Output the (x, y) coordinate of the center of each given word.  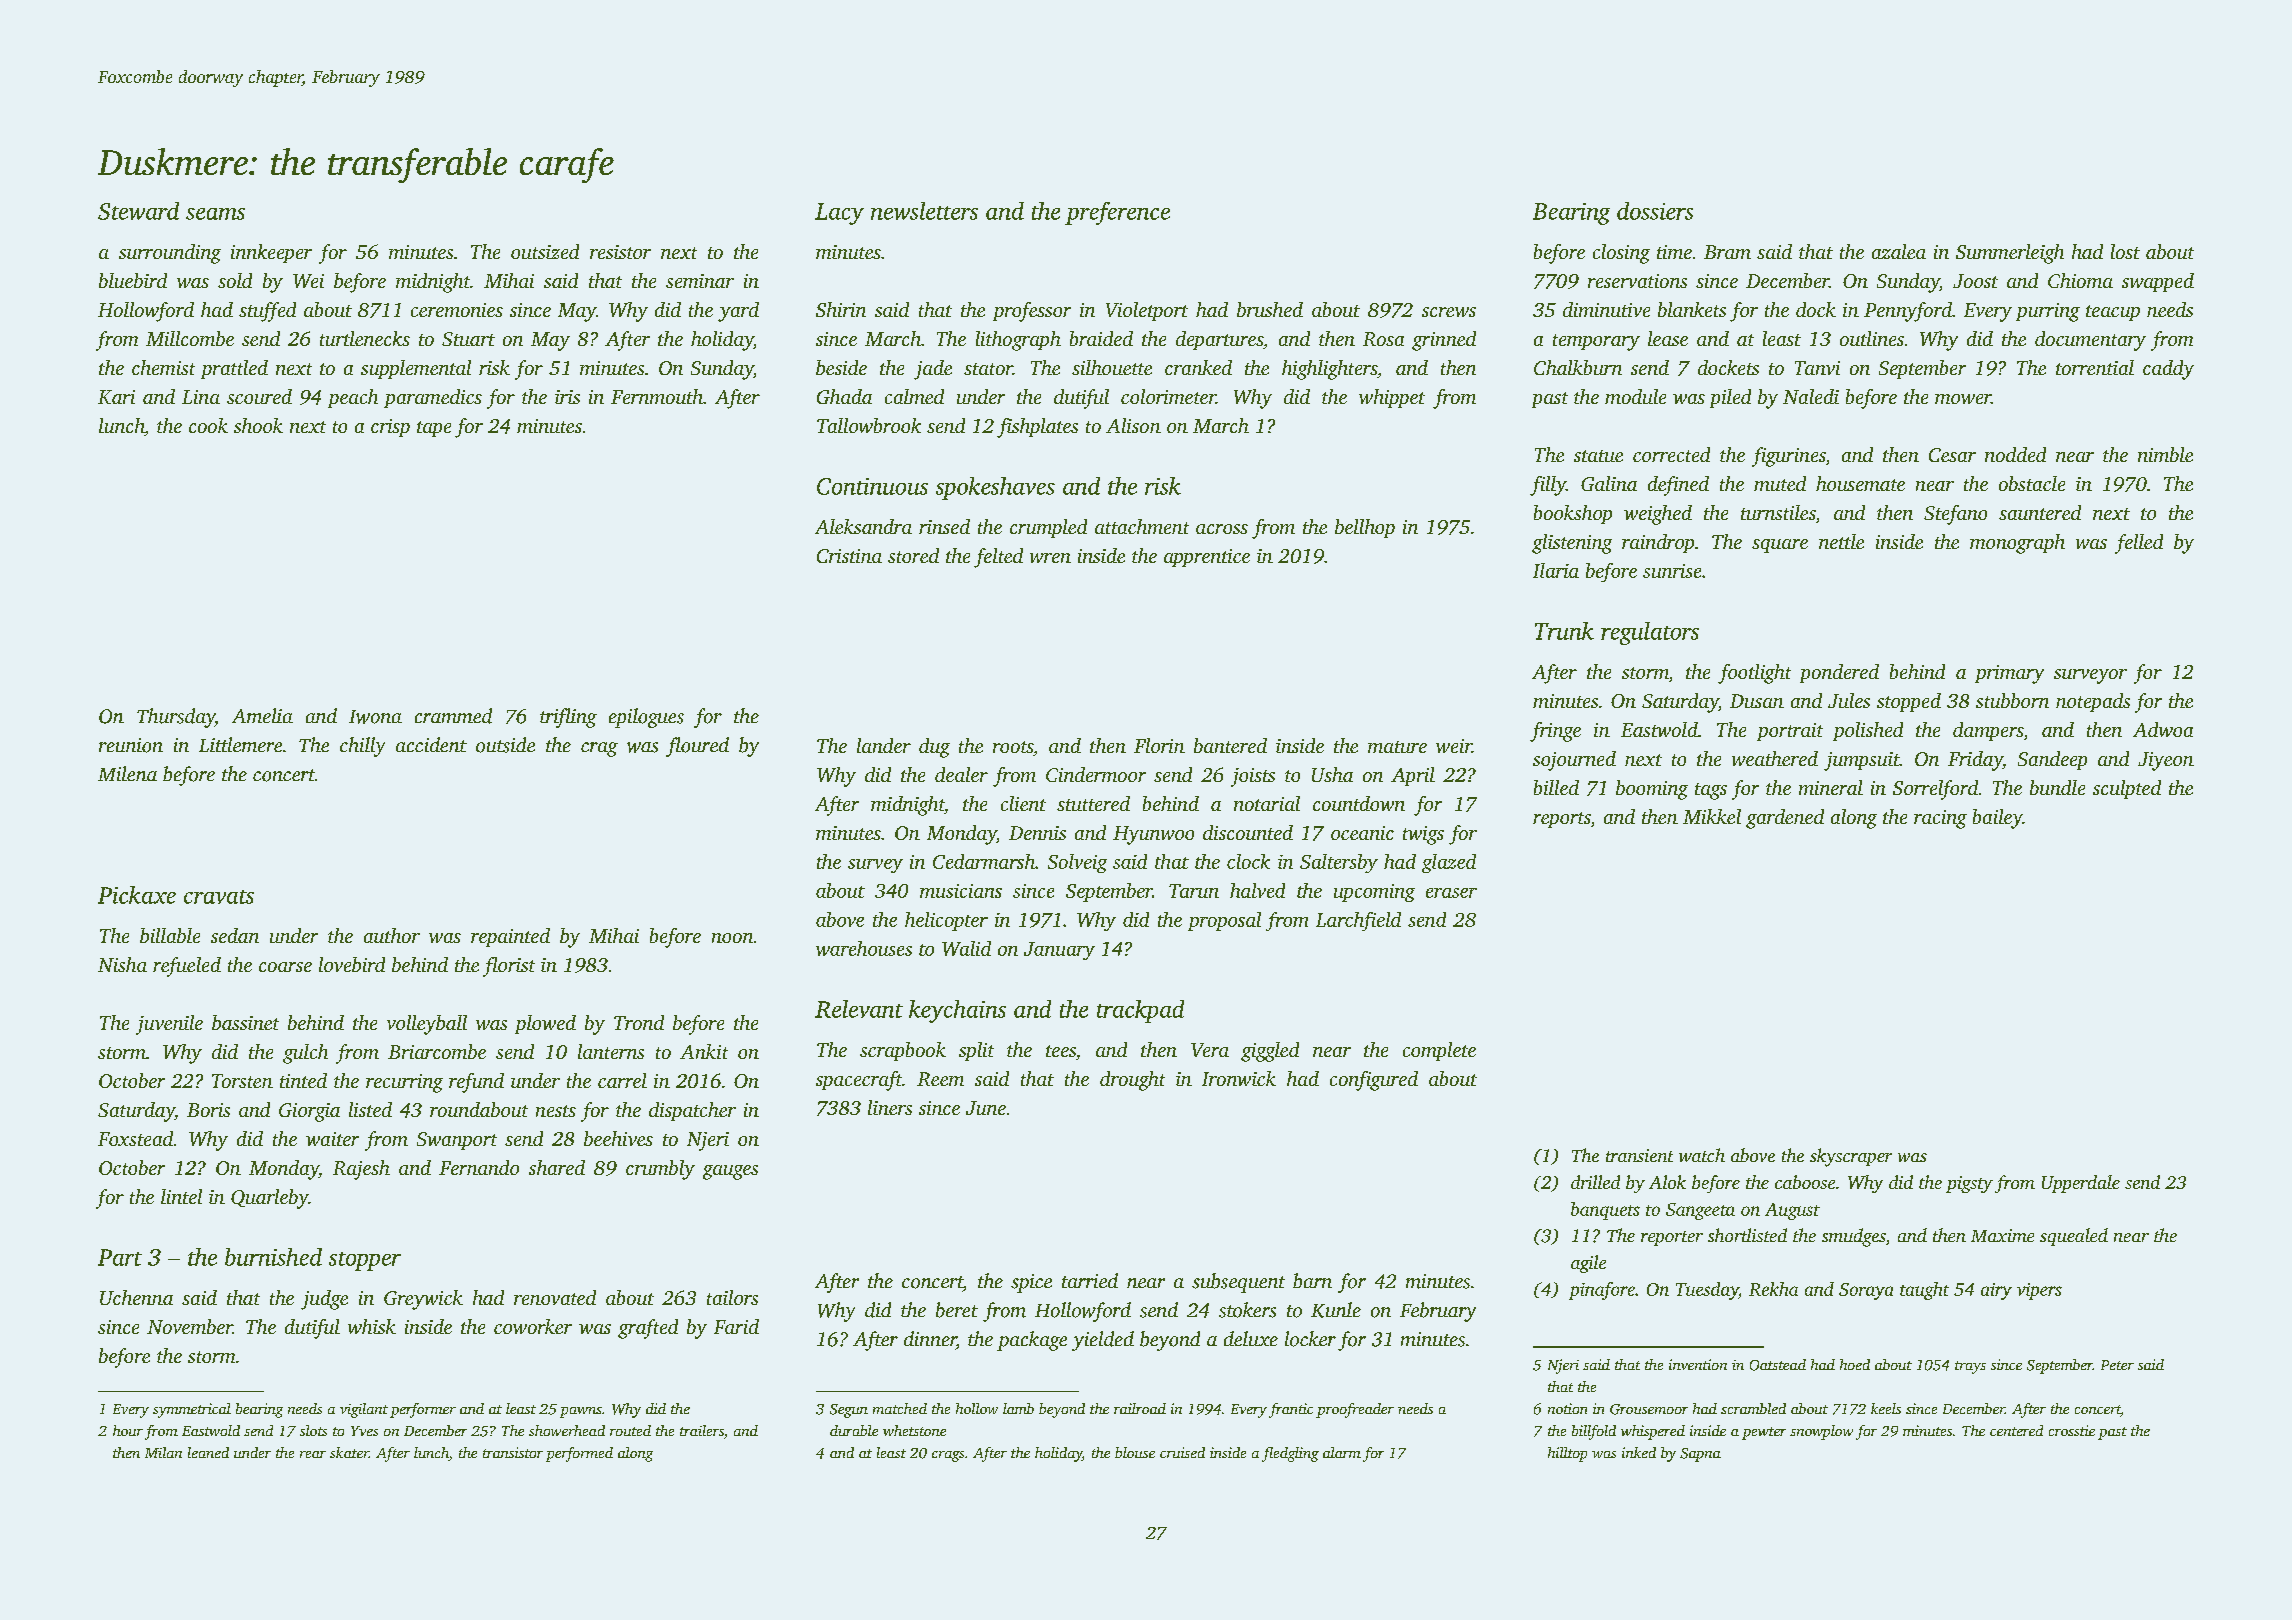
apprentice (1207, 558)
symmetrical (192, 1410)
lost (2125, 251)
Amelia (262, 715)
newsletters (924, 211)
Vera (1210, 1050)
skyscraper (1851, 1157)
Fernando (479, 1167)
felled (2139, 544)
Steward (138, 211)
